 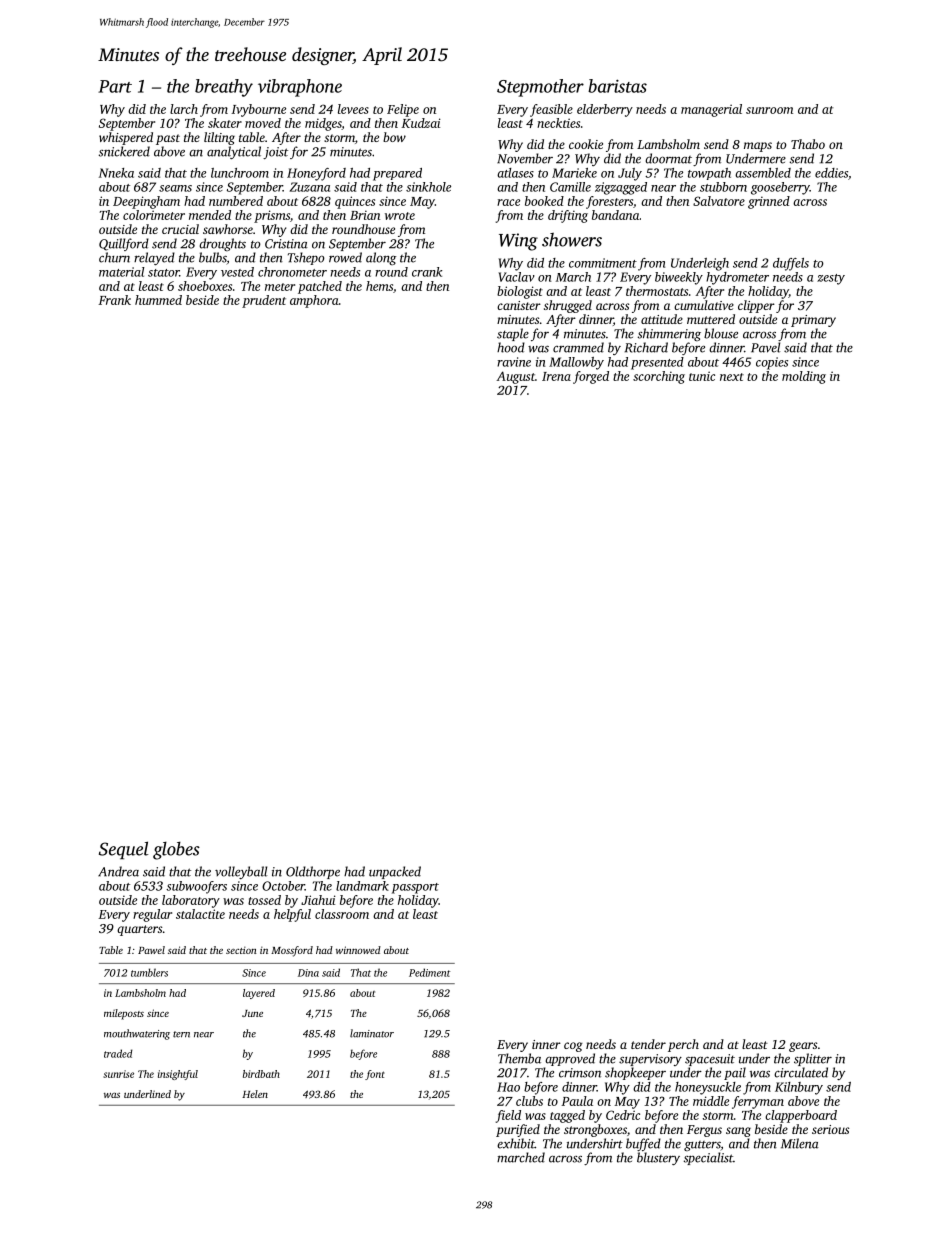 I want to click on sunrise, so click(x=118, y=1074).
